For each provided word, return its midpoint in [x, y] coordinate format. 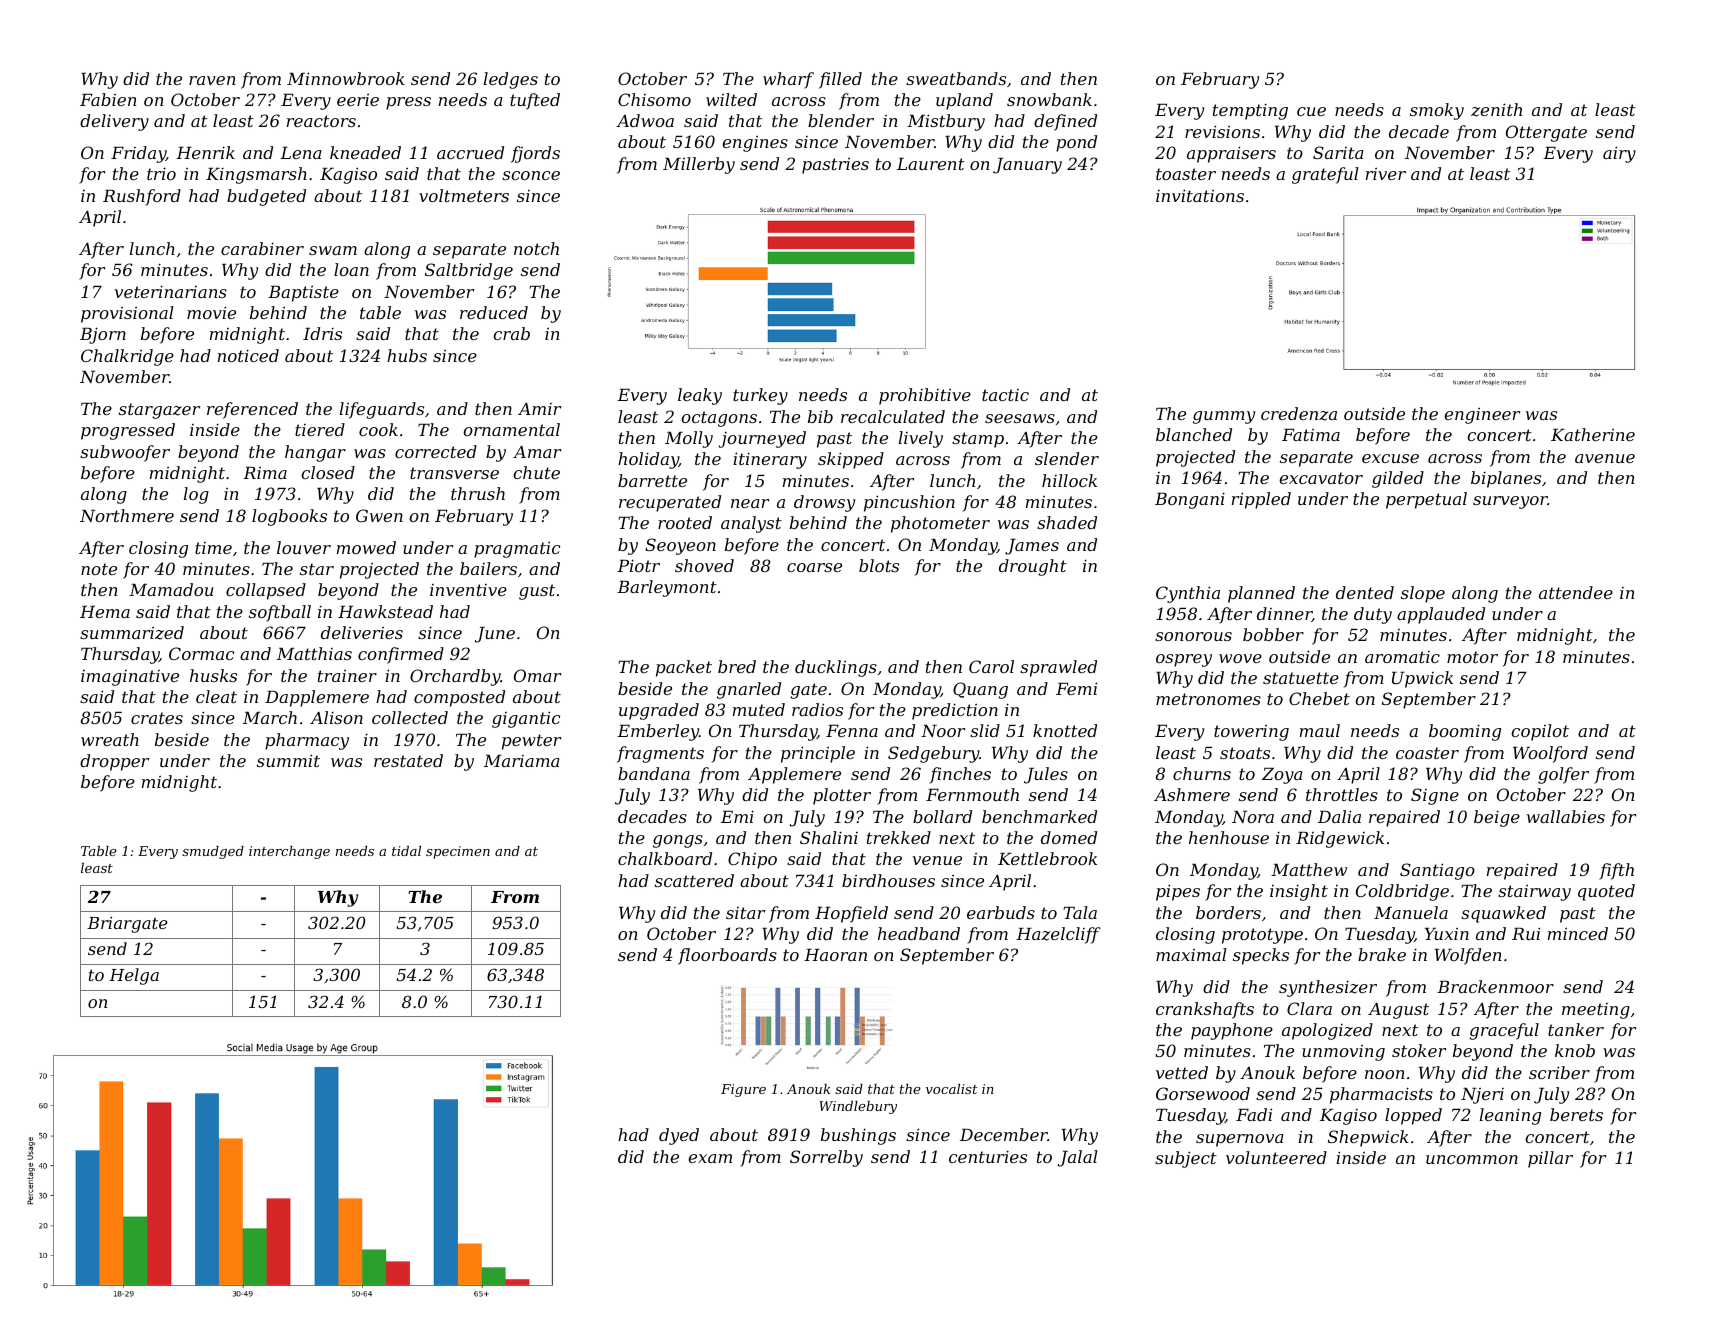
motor [1472, 657]
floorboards [727, 956]
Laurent [931, 164]
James [1032, 547]
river [1386, 174]
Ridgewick [1340, 839]
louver [304, 547]
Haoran [835, 955]
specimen [458, 852]
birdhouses [888, 880]
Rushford [142, 197]
